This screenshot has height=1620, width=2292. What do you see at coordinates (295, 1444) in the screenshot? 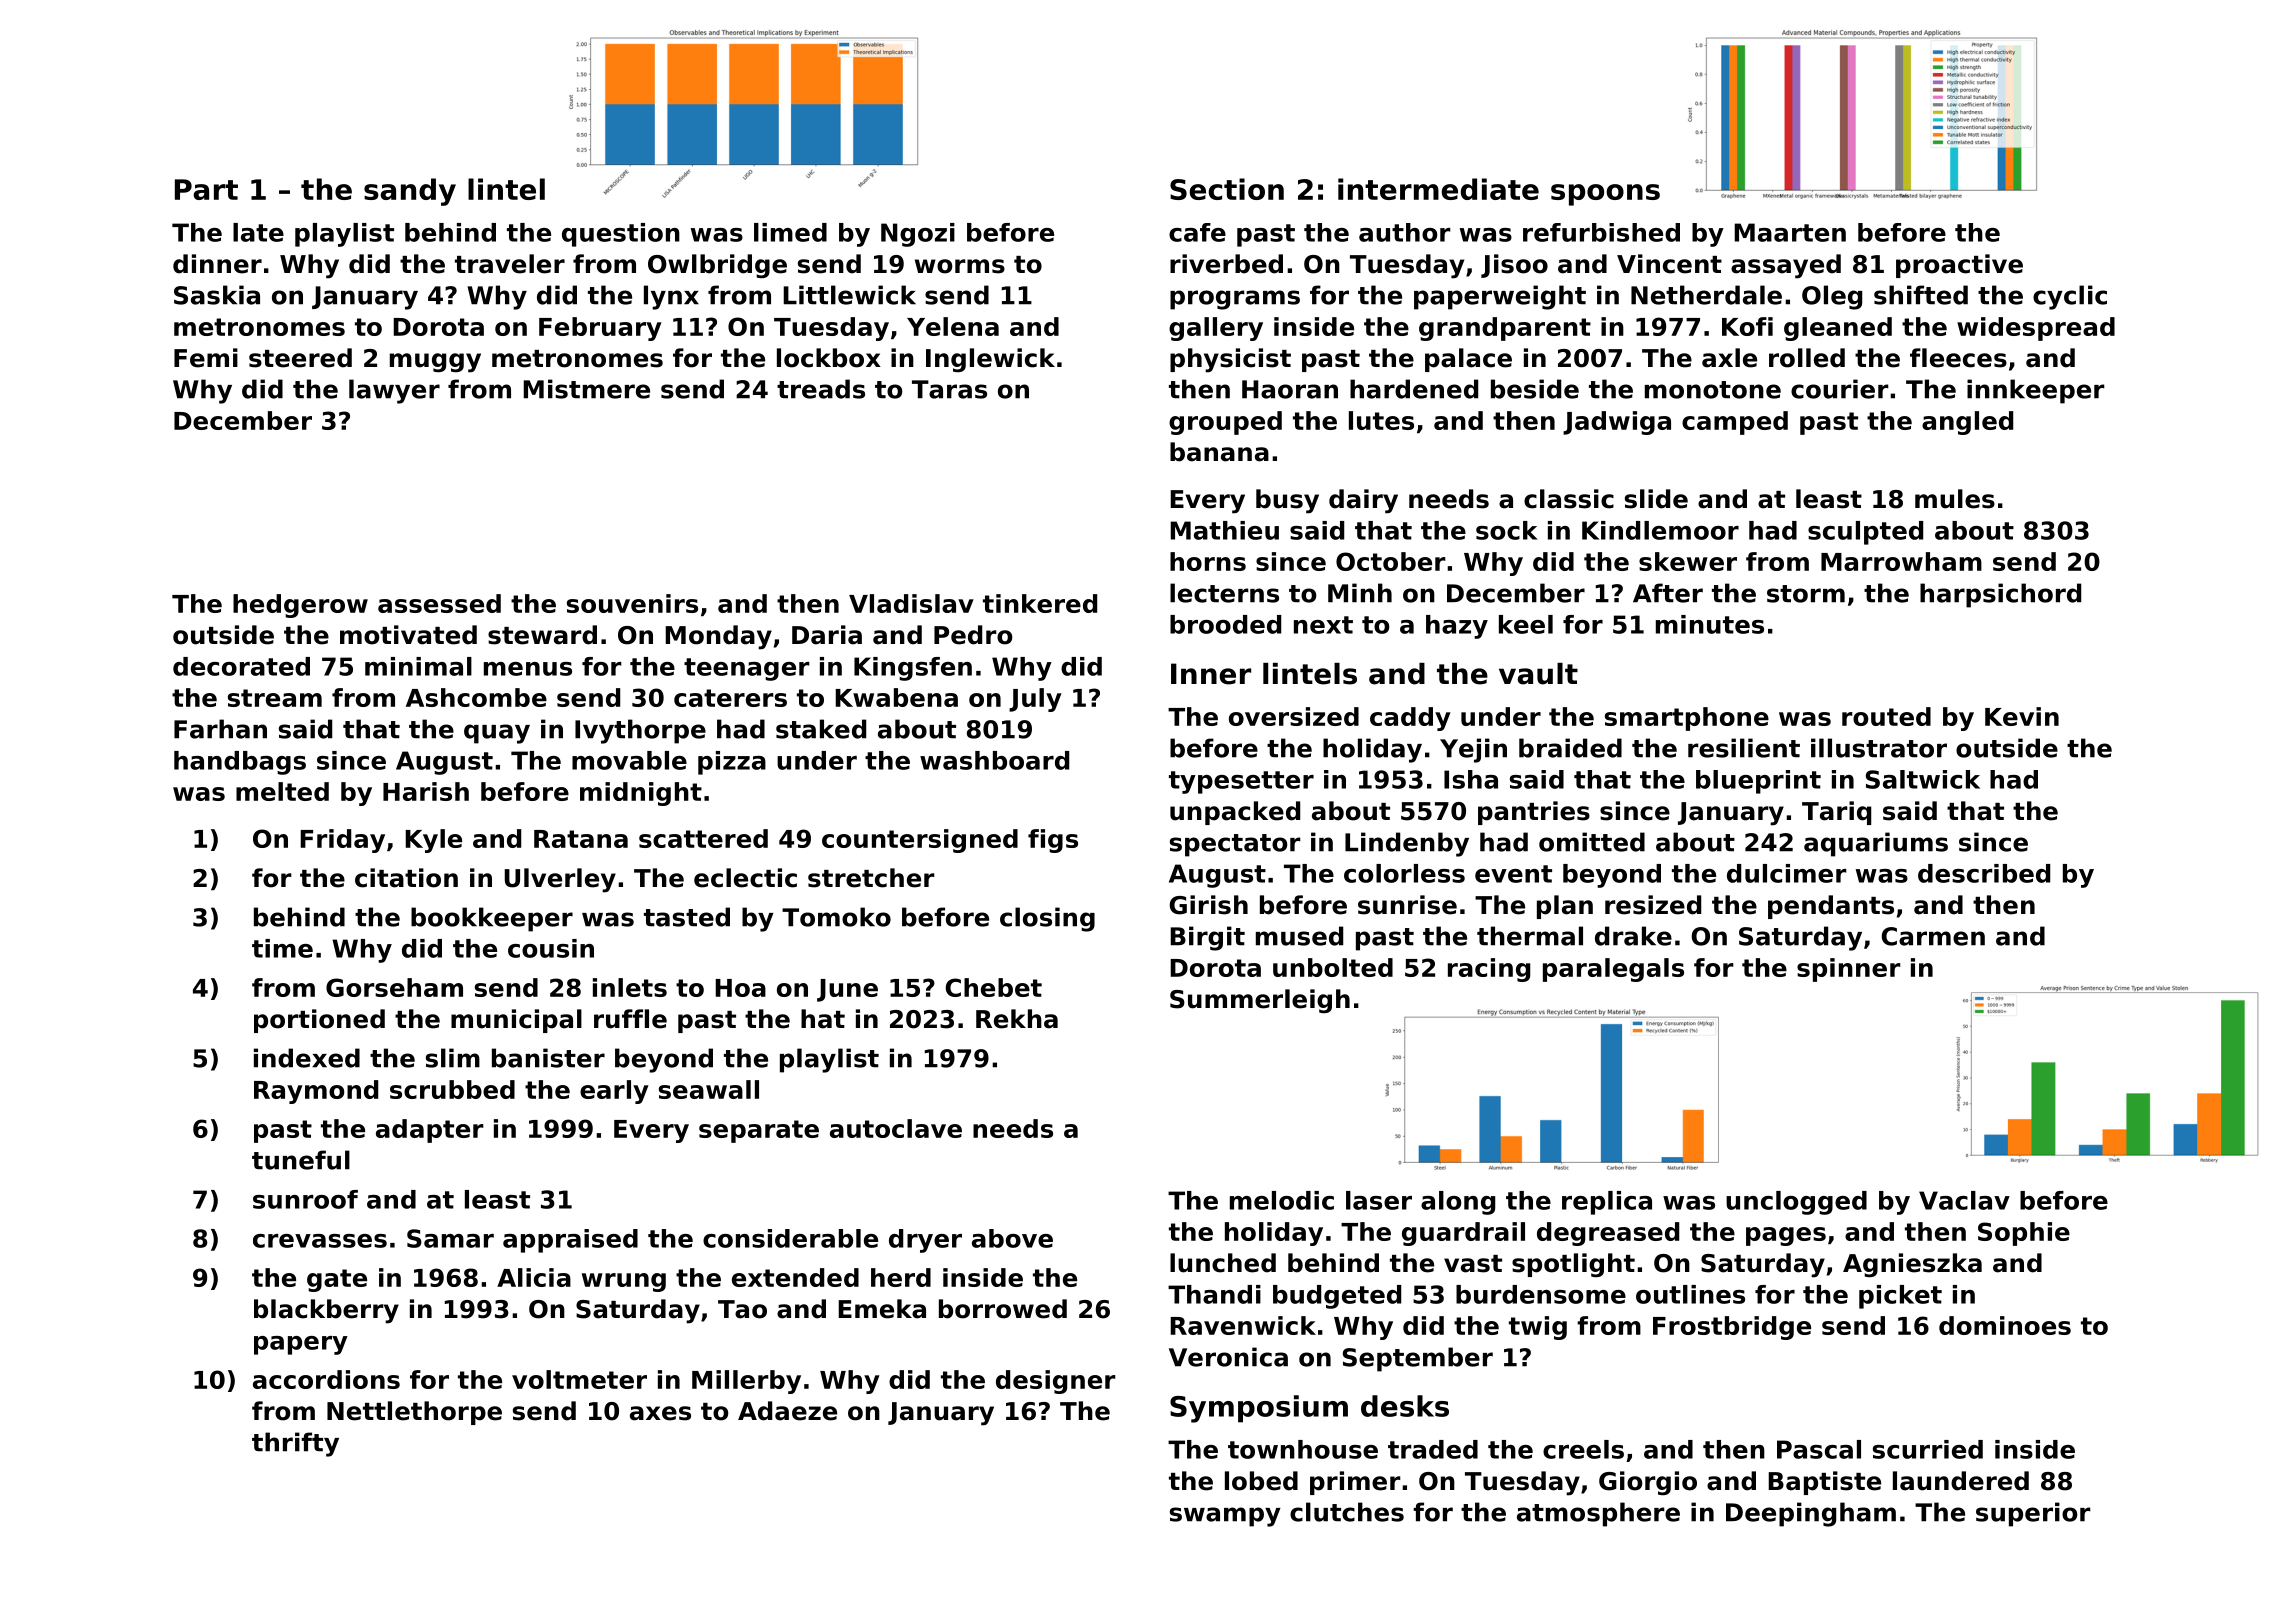
I see `thrifty` at bounding box center [295, 1444].
